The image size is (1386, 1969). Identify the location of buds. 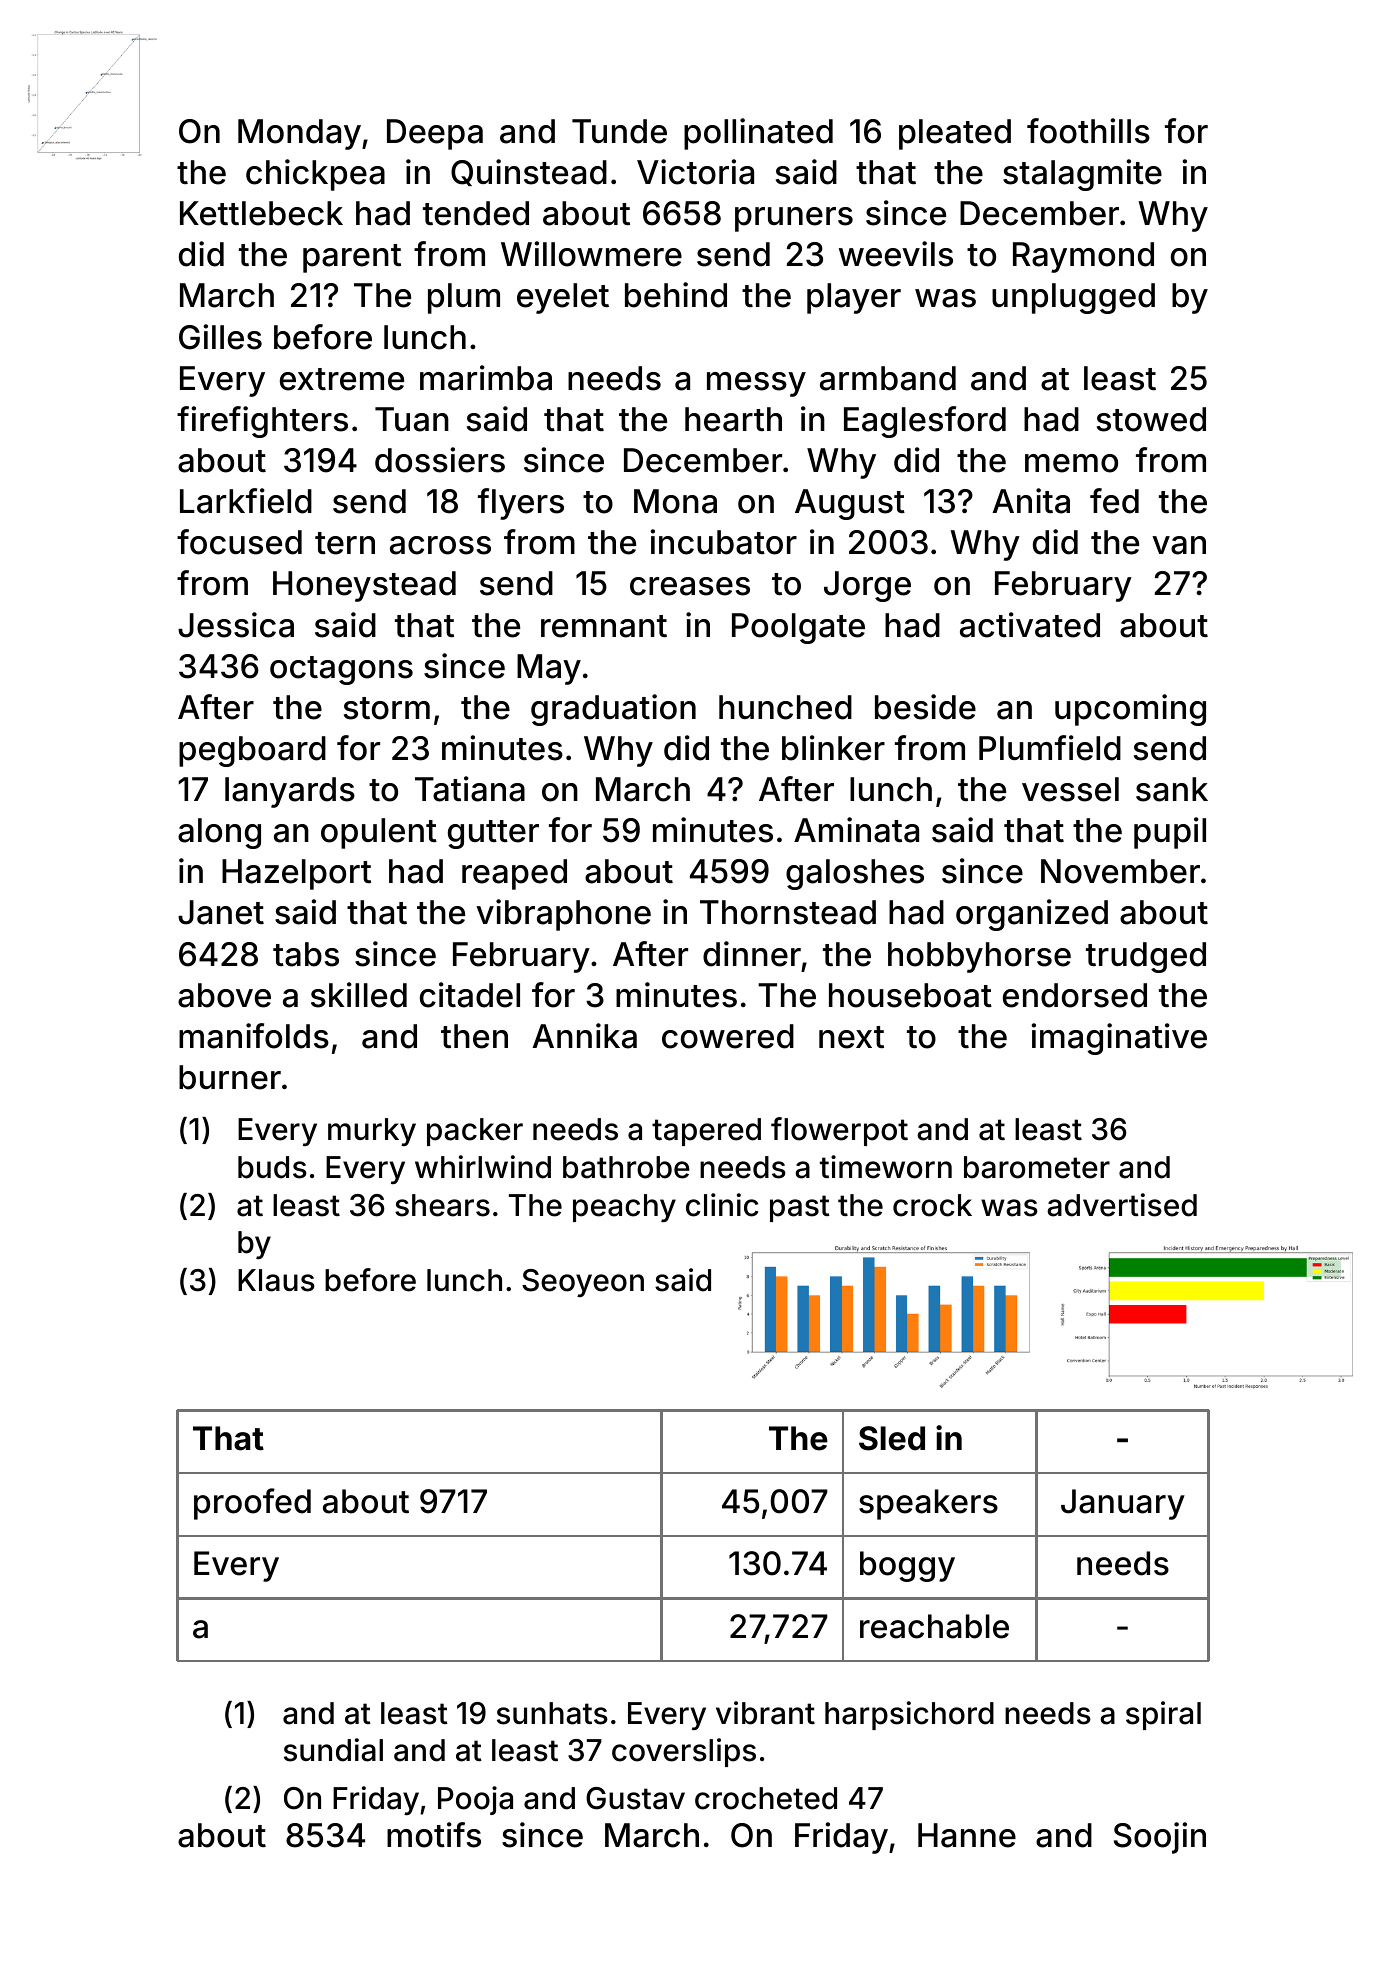
(272, 1167).
